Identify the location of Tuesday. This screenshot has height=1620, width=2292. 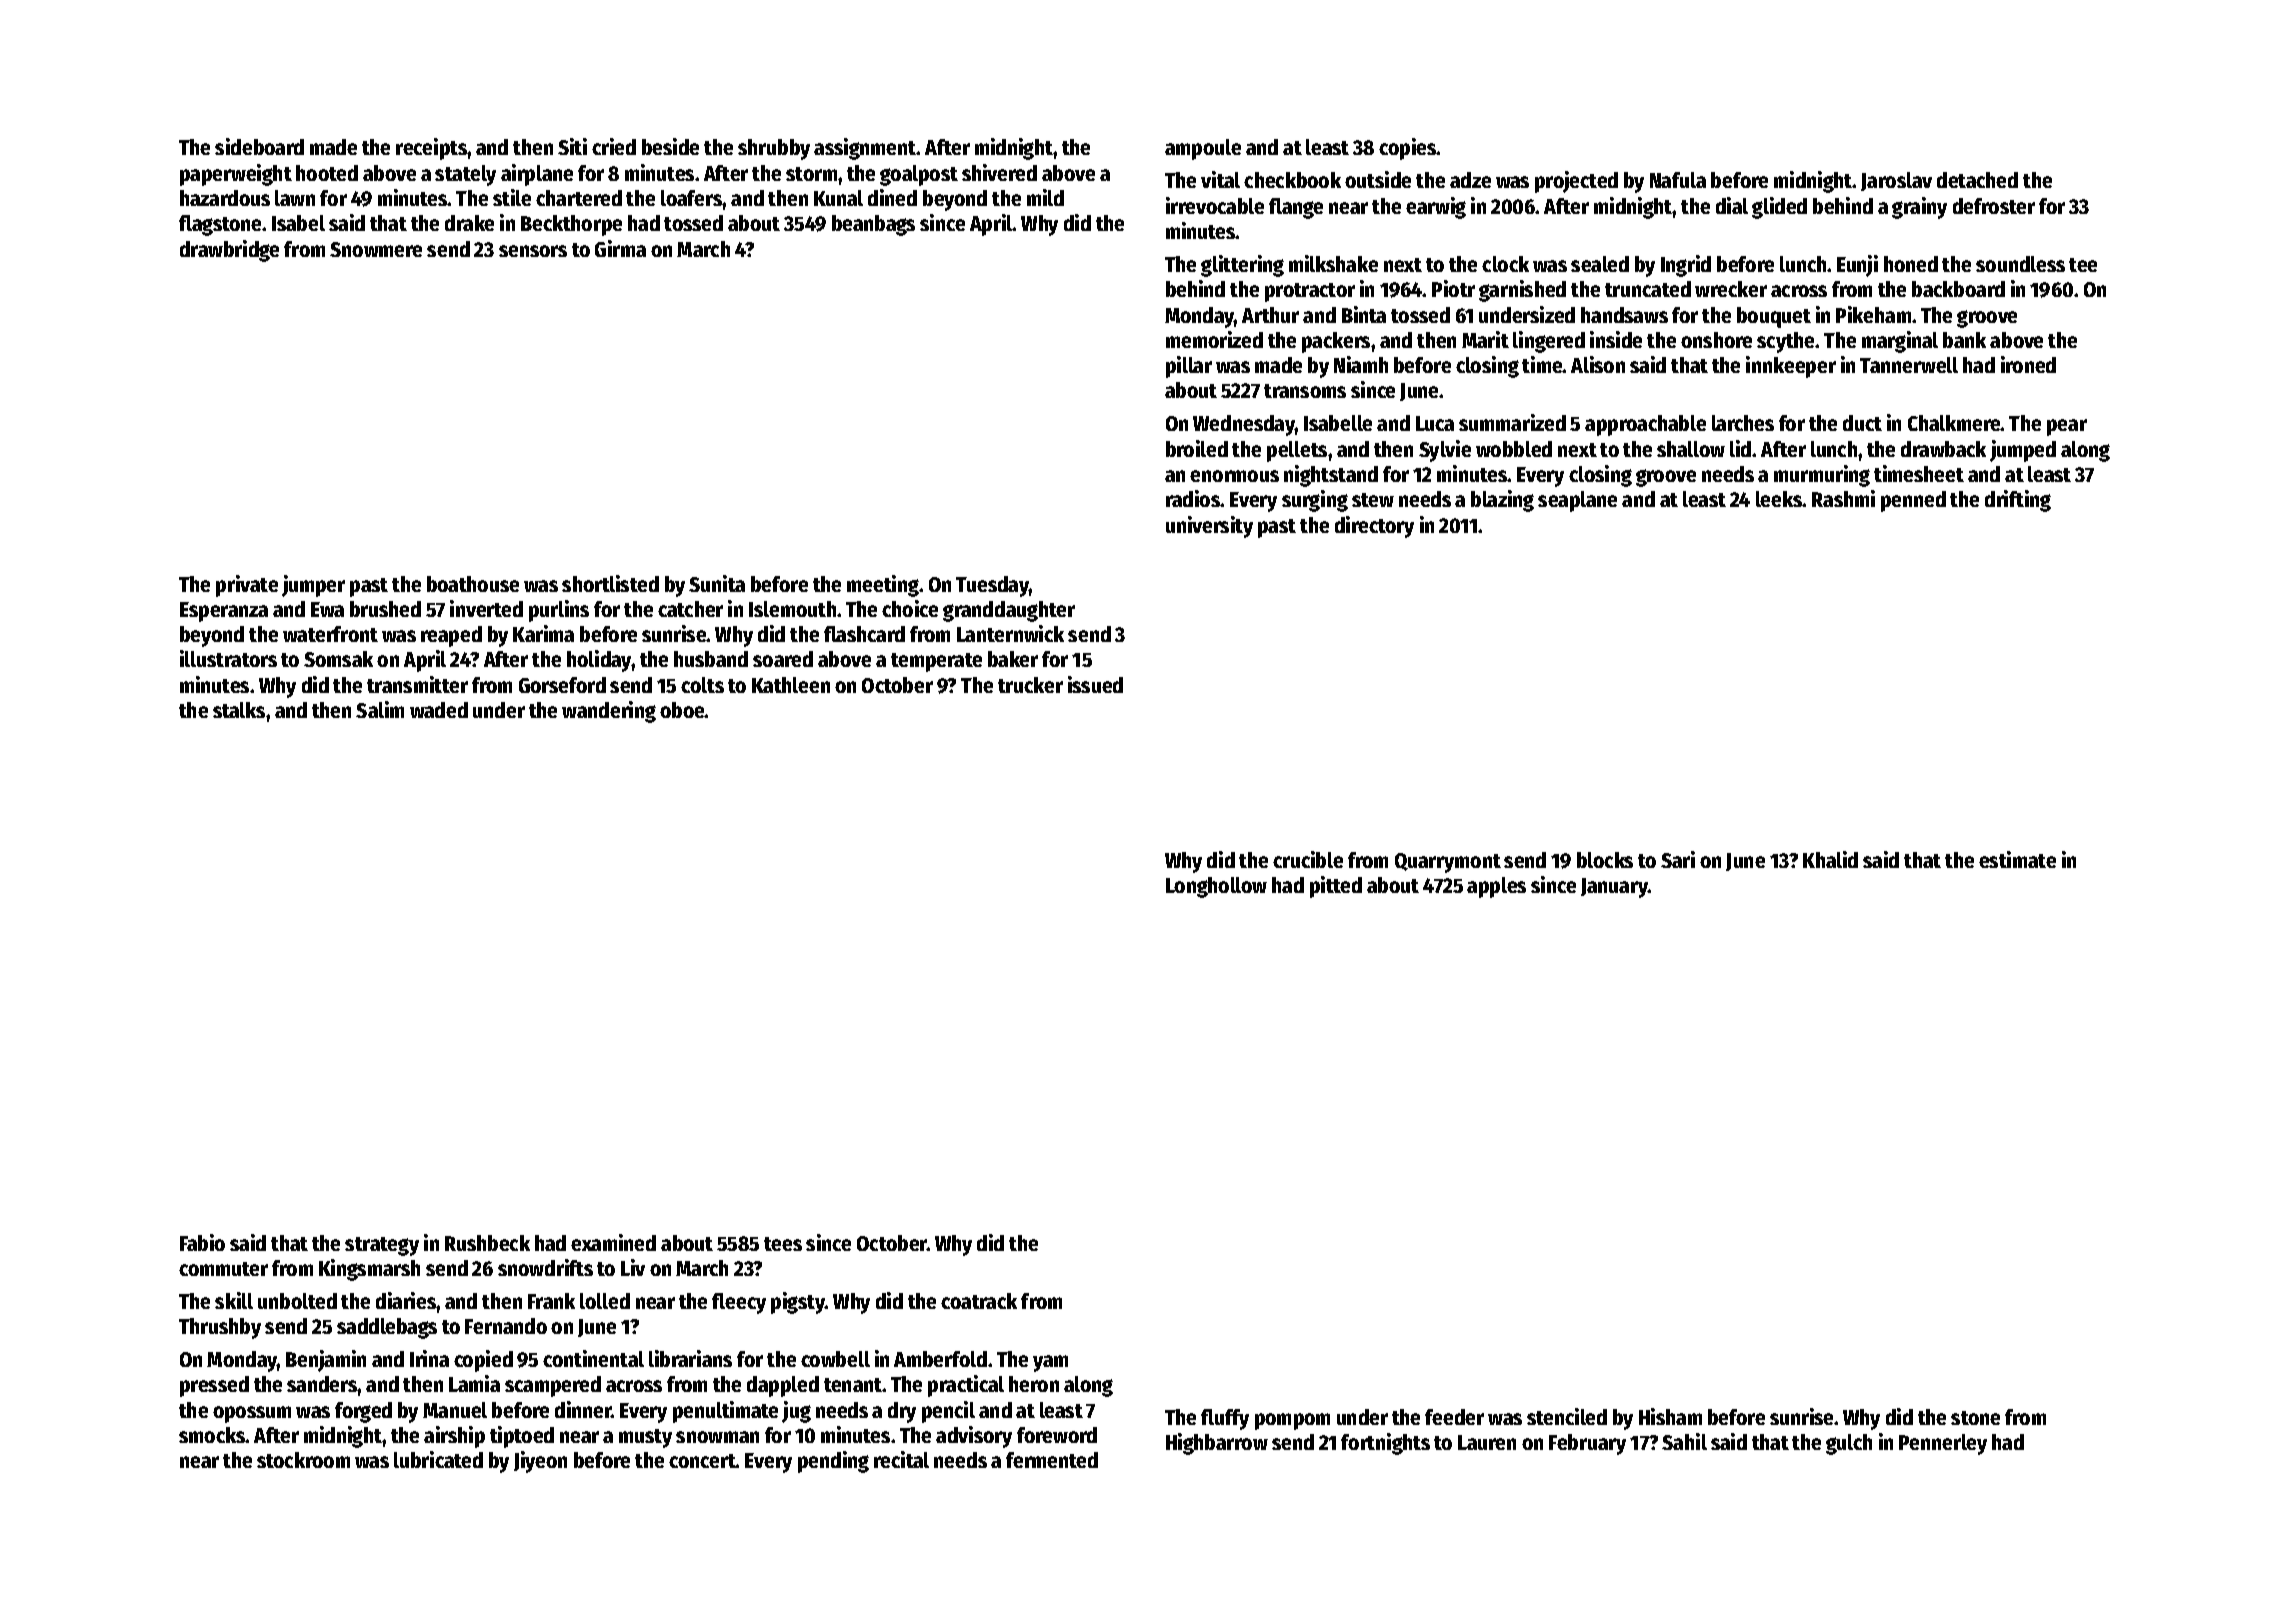
(992, 586).
